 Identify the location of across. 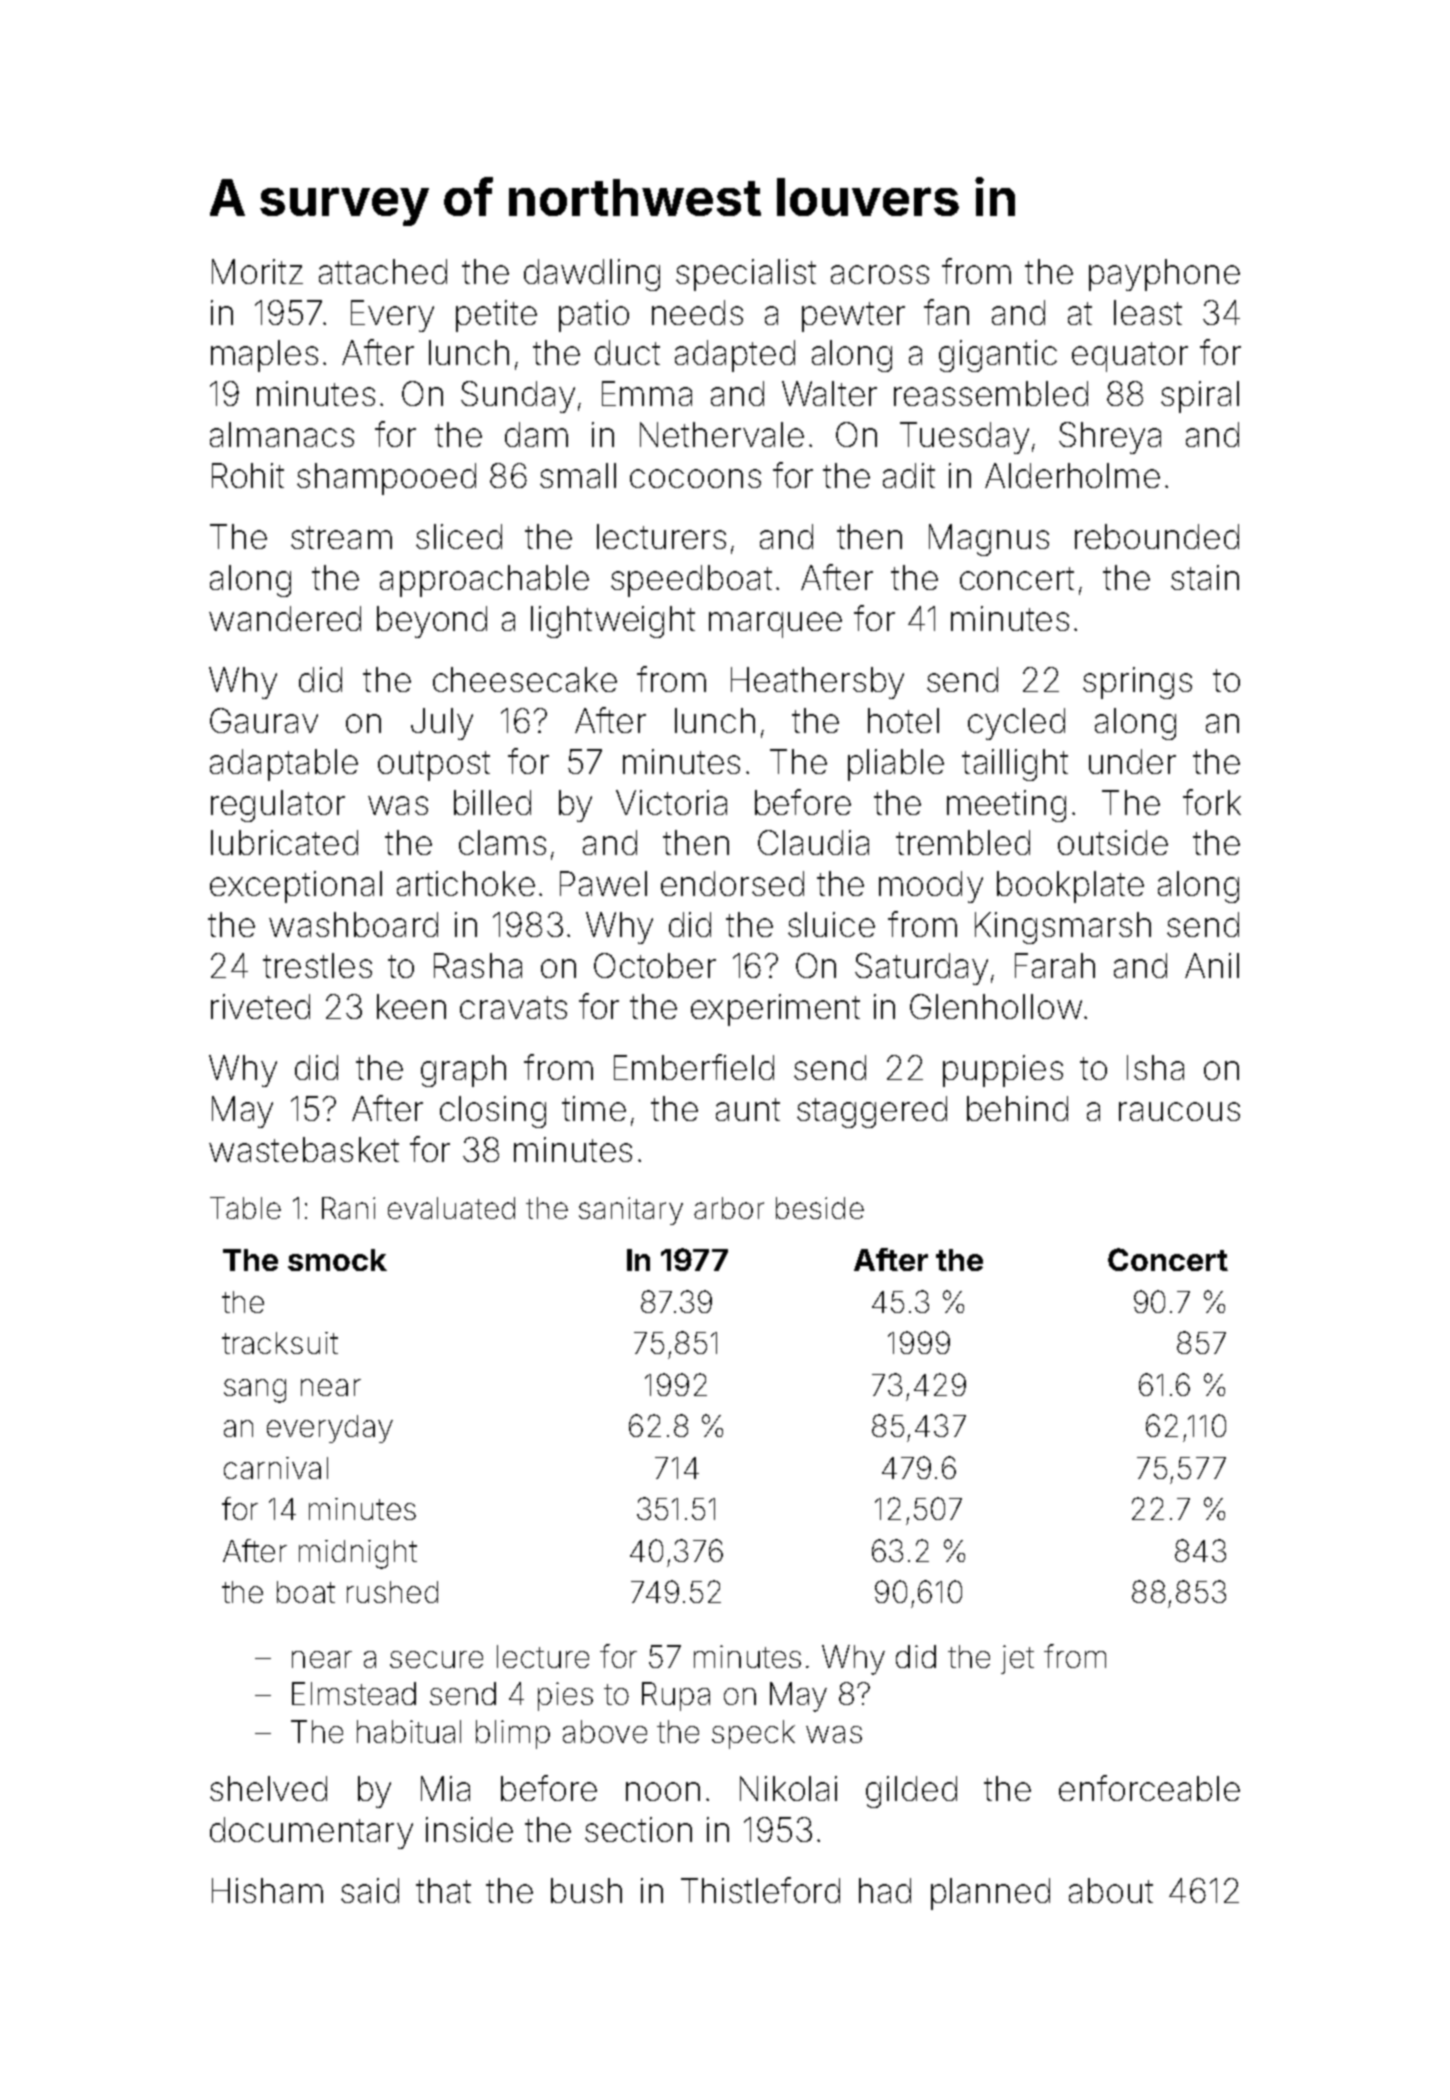
(880, 274).
